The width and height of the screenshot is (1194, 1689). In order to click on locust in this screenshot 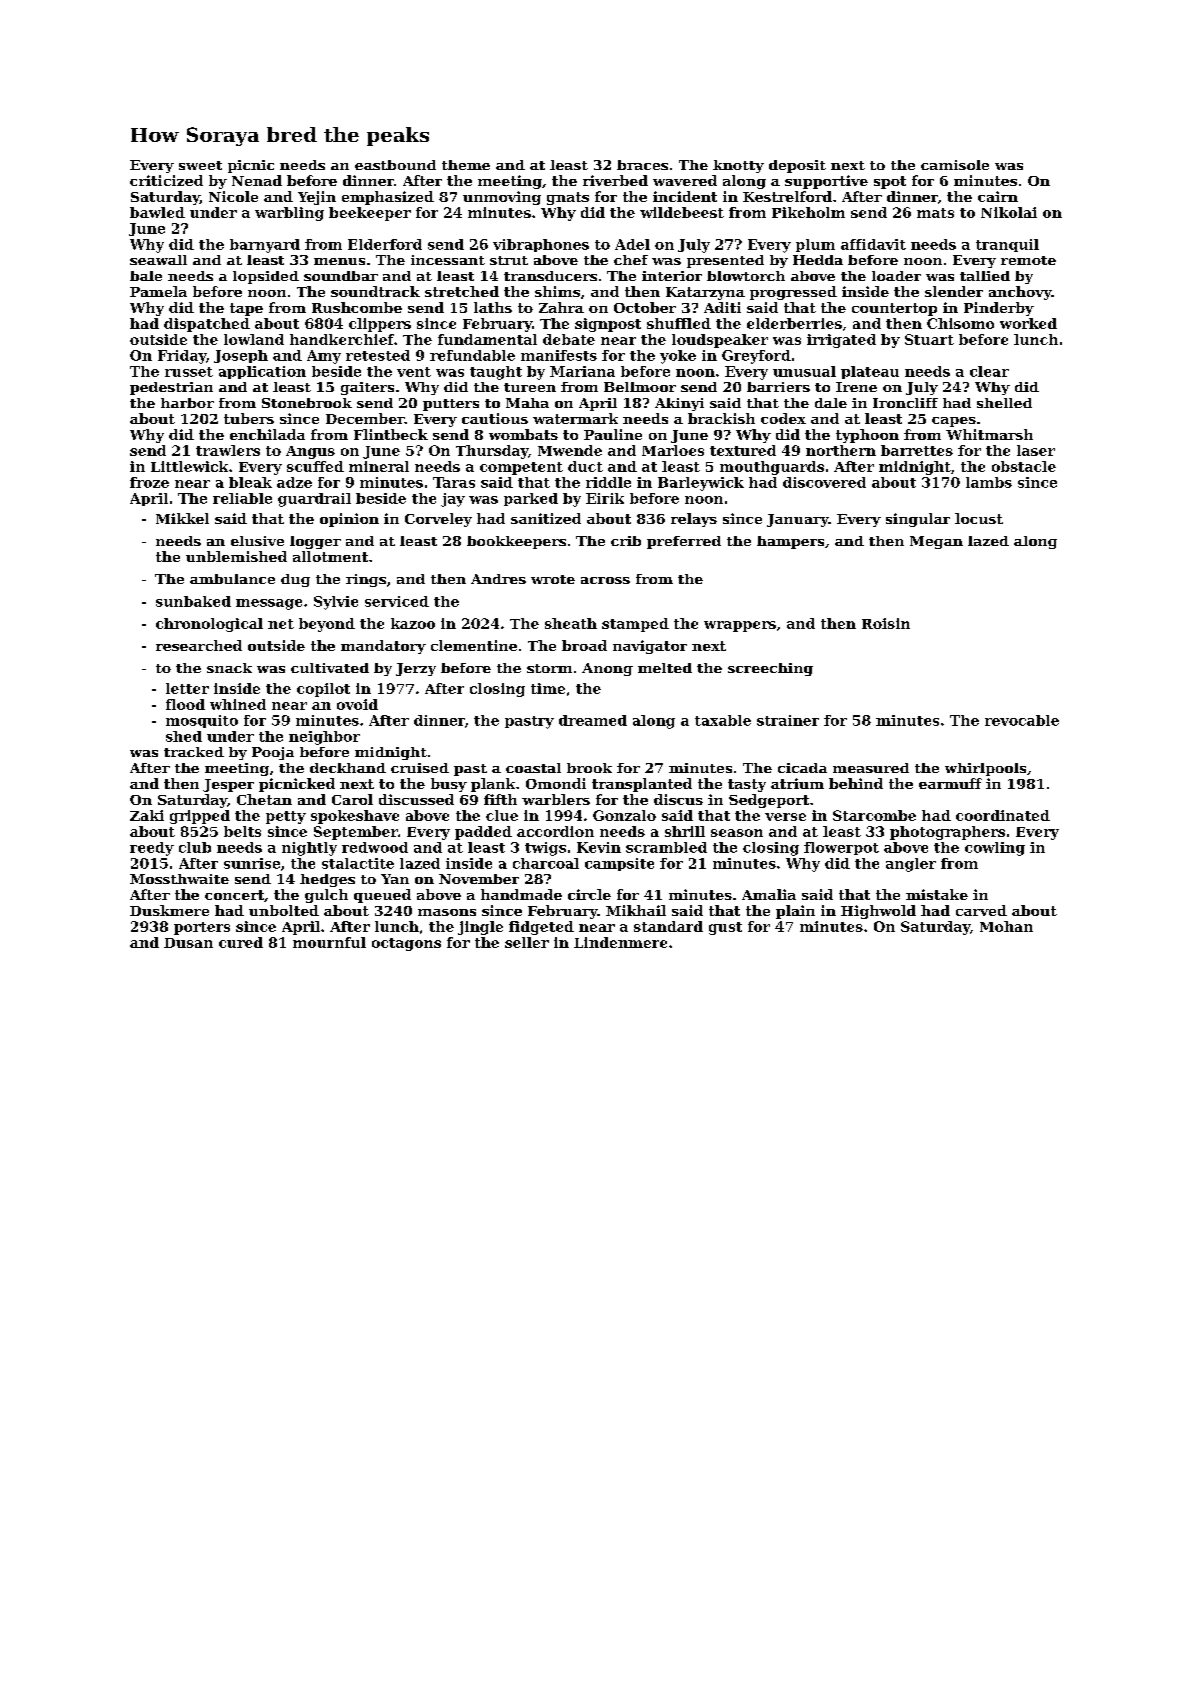, I will do `click(979, 518)`.
